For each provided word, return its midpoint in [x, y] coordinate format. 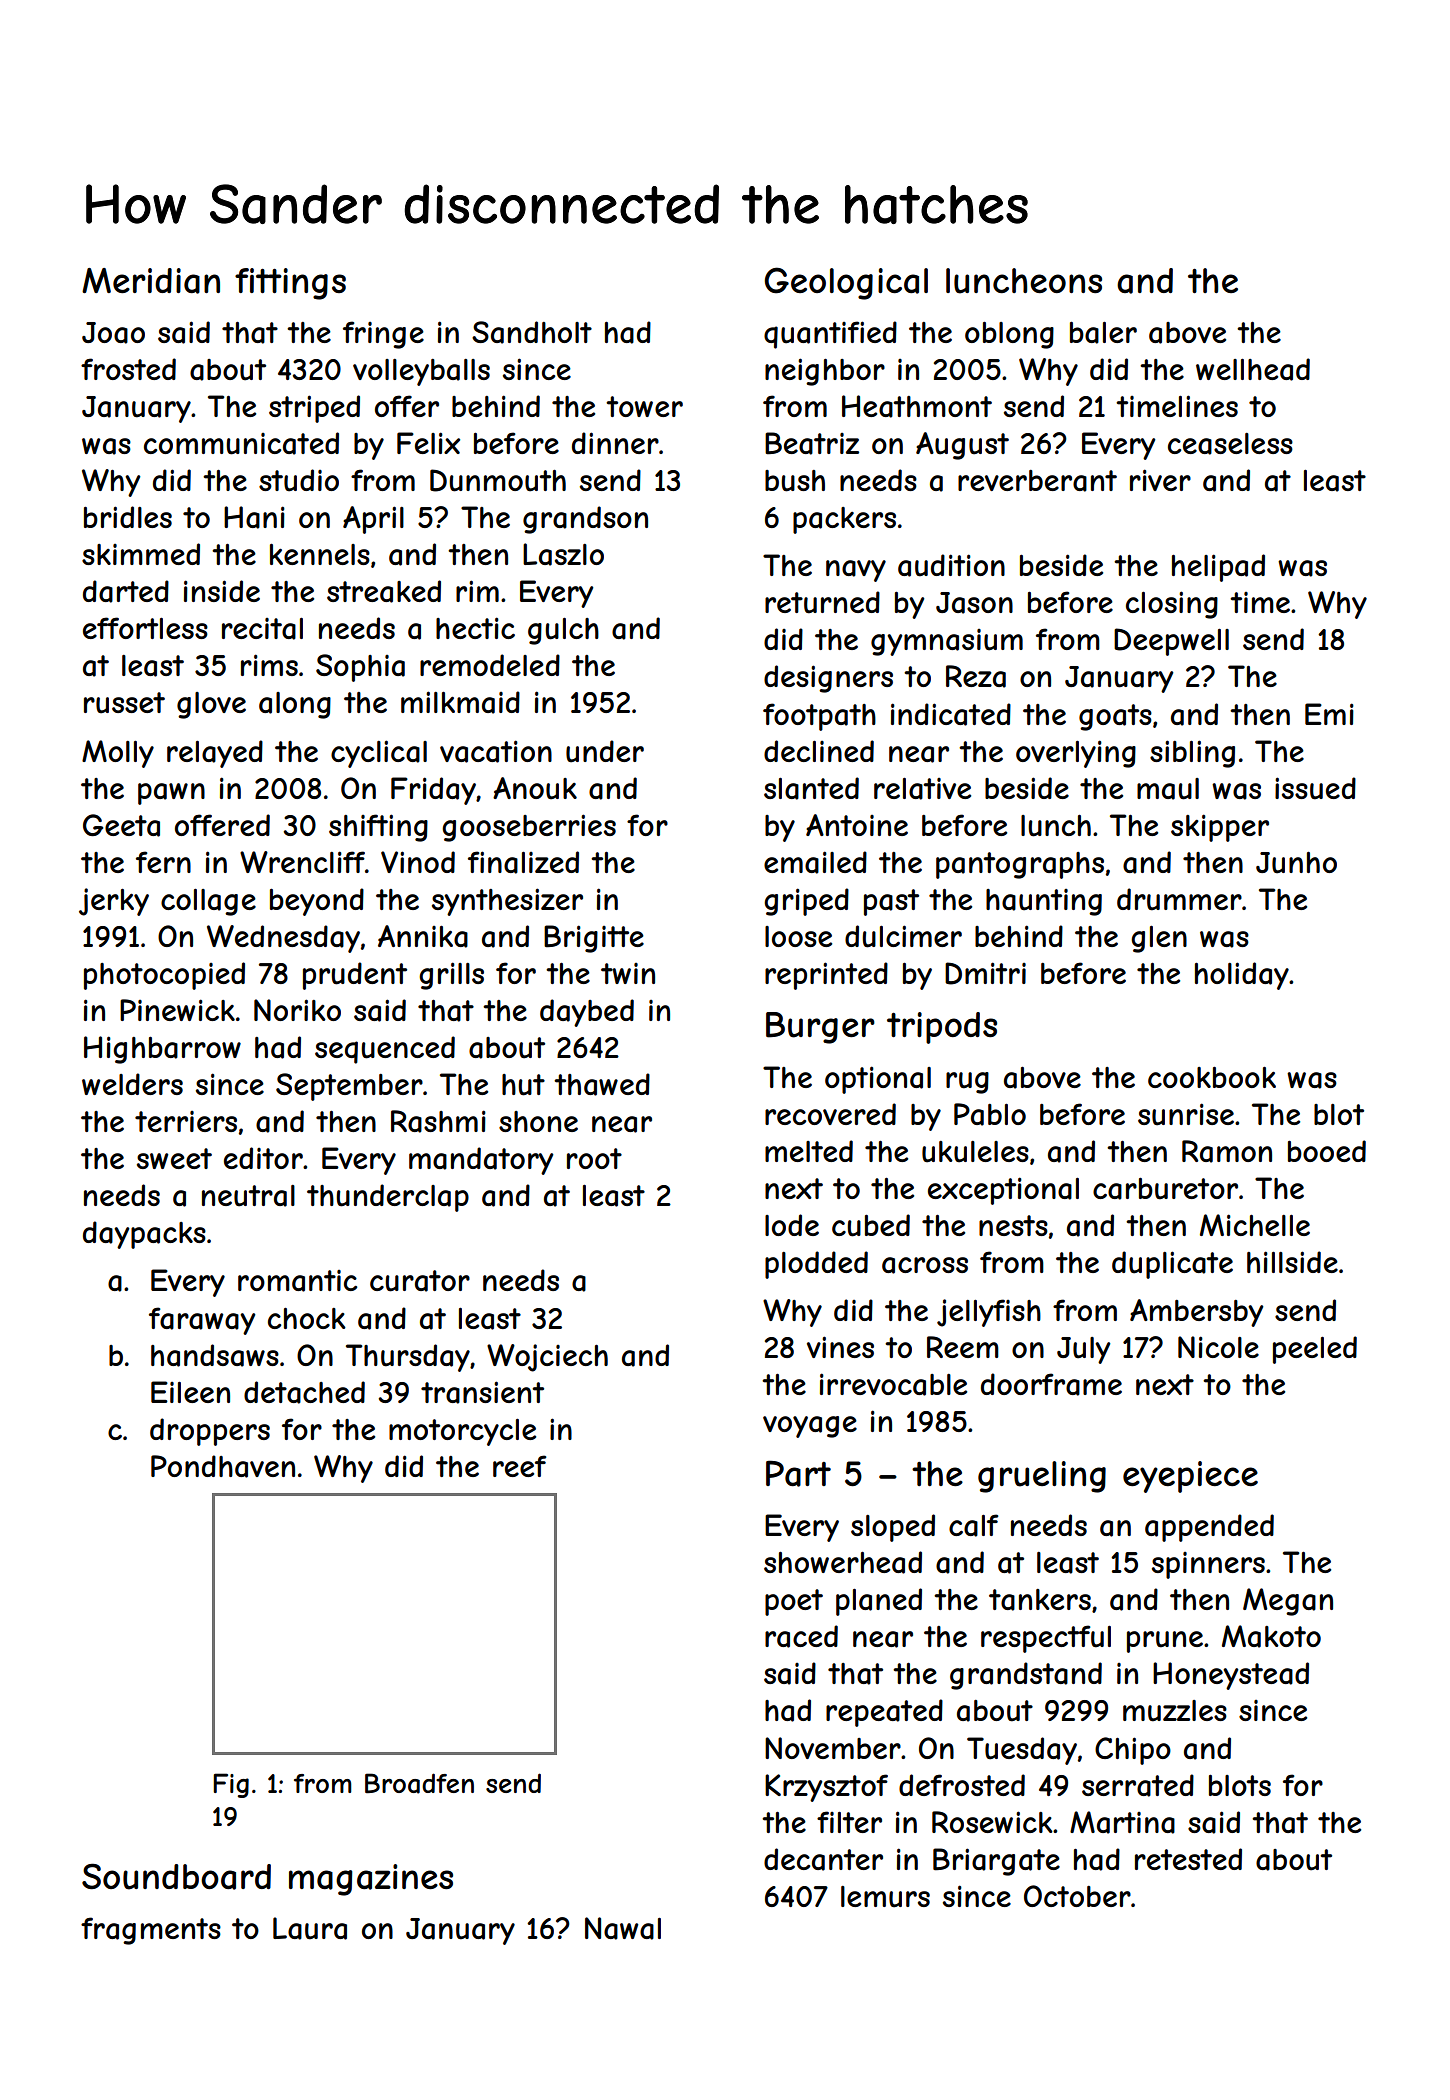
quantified [830, 335]
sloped [893, 1528]
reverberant [1037, 481]
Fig [231, 1785]
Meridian [151, 281]
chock [307, 1318]
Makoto [1271, 1636]
